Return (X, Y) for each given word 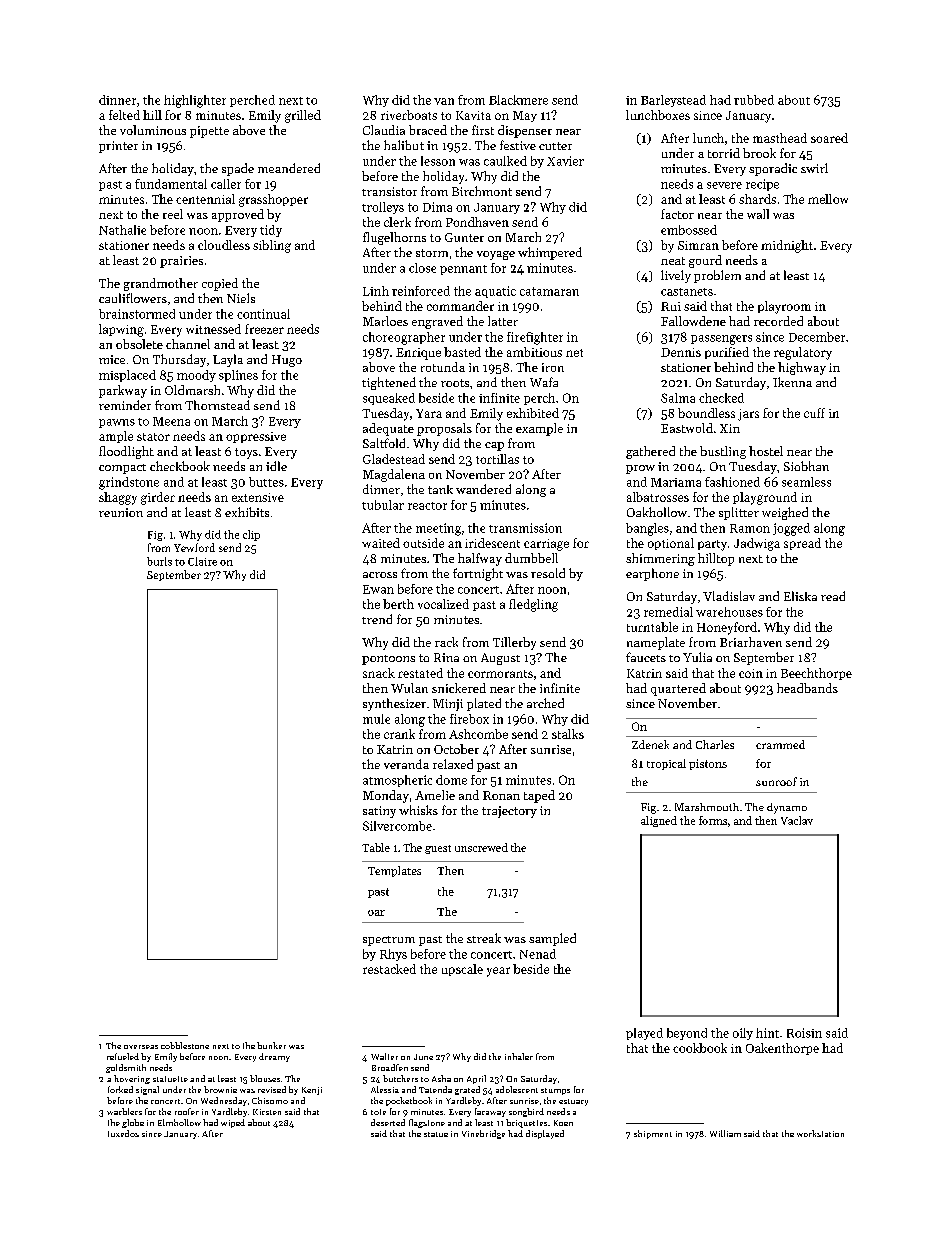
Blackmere (518, 100)
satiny (379, 812)
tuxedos (123, 1133)
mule (376, 719)
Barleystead (673, 101)
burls (159, 561)
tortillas (497, 459)
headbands (807, 688)
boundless (706, 413)
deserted (388, 1122)
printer (118, 147)
